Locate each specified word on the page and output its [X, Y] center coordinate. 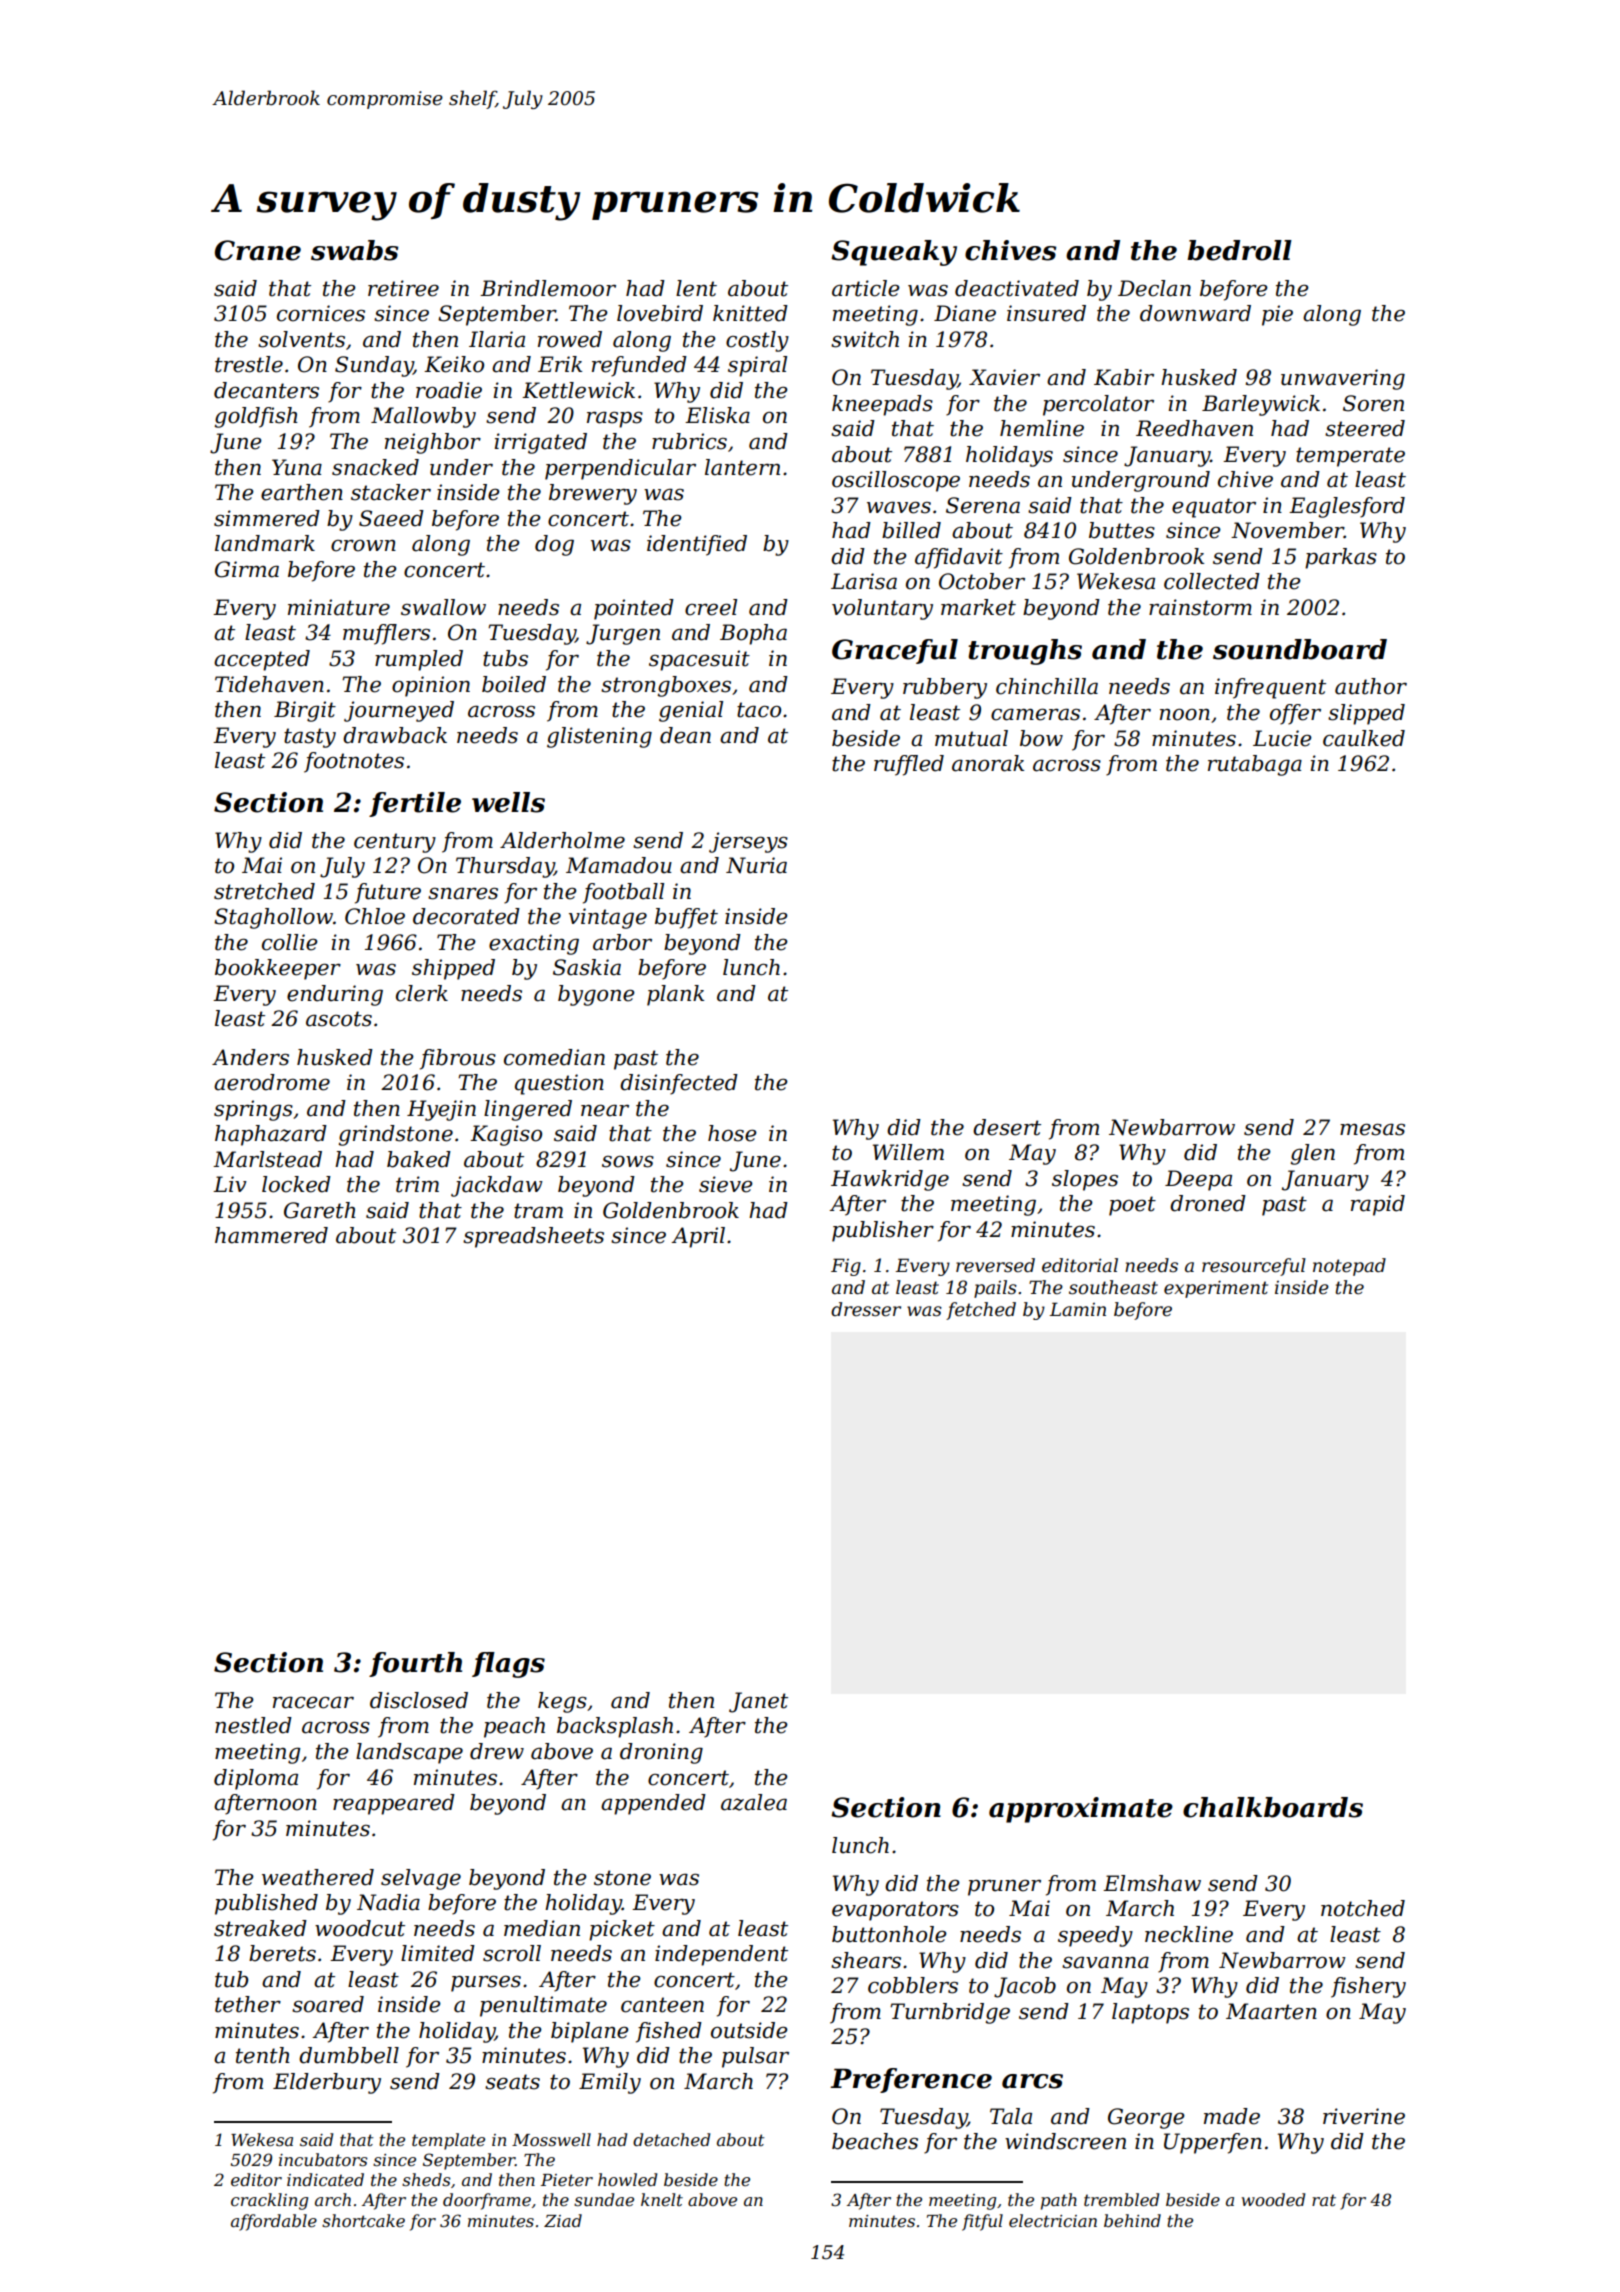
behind [1132, 2220]
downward [1195, 313]
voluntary [882, 609]
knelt [662, 2199]
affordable [274, 2222]
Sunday [374, 366]
